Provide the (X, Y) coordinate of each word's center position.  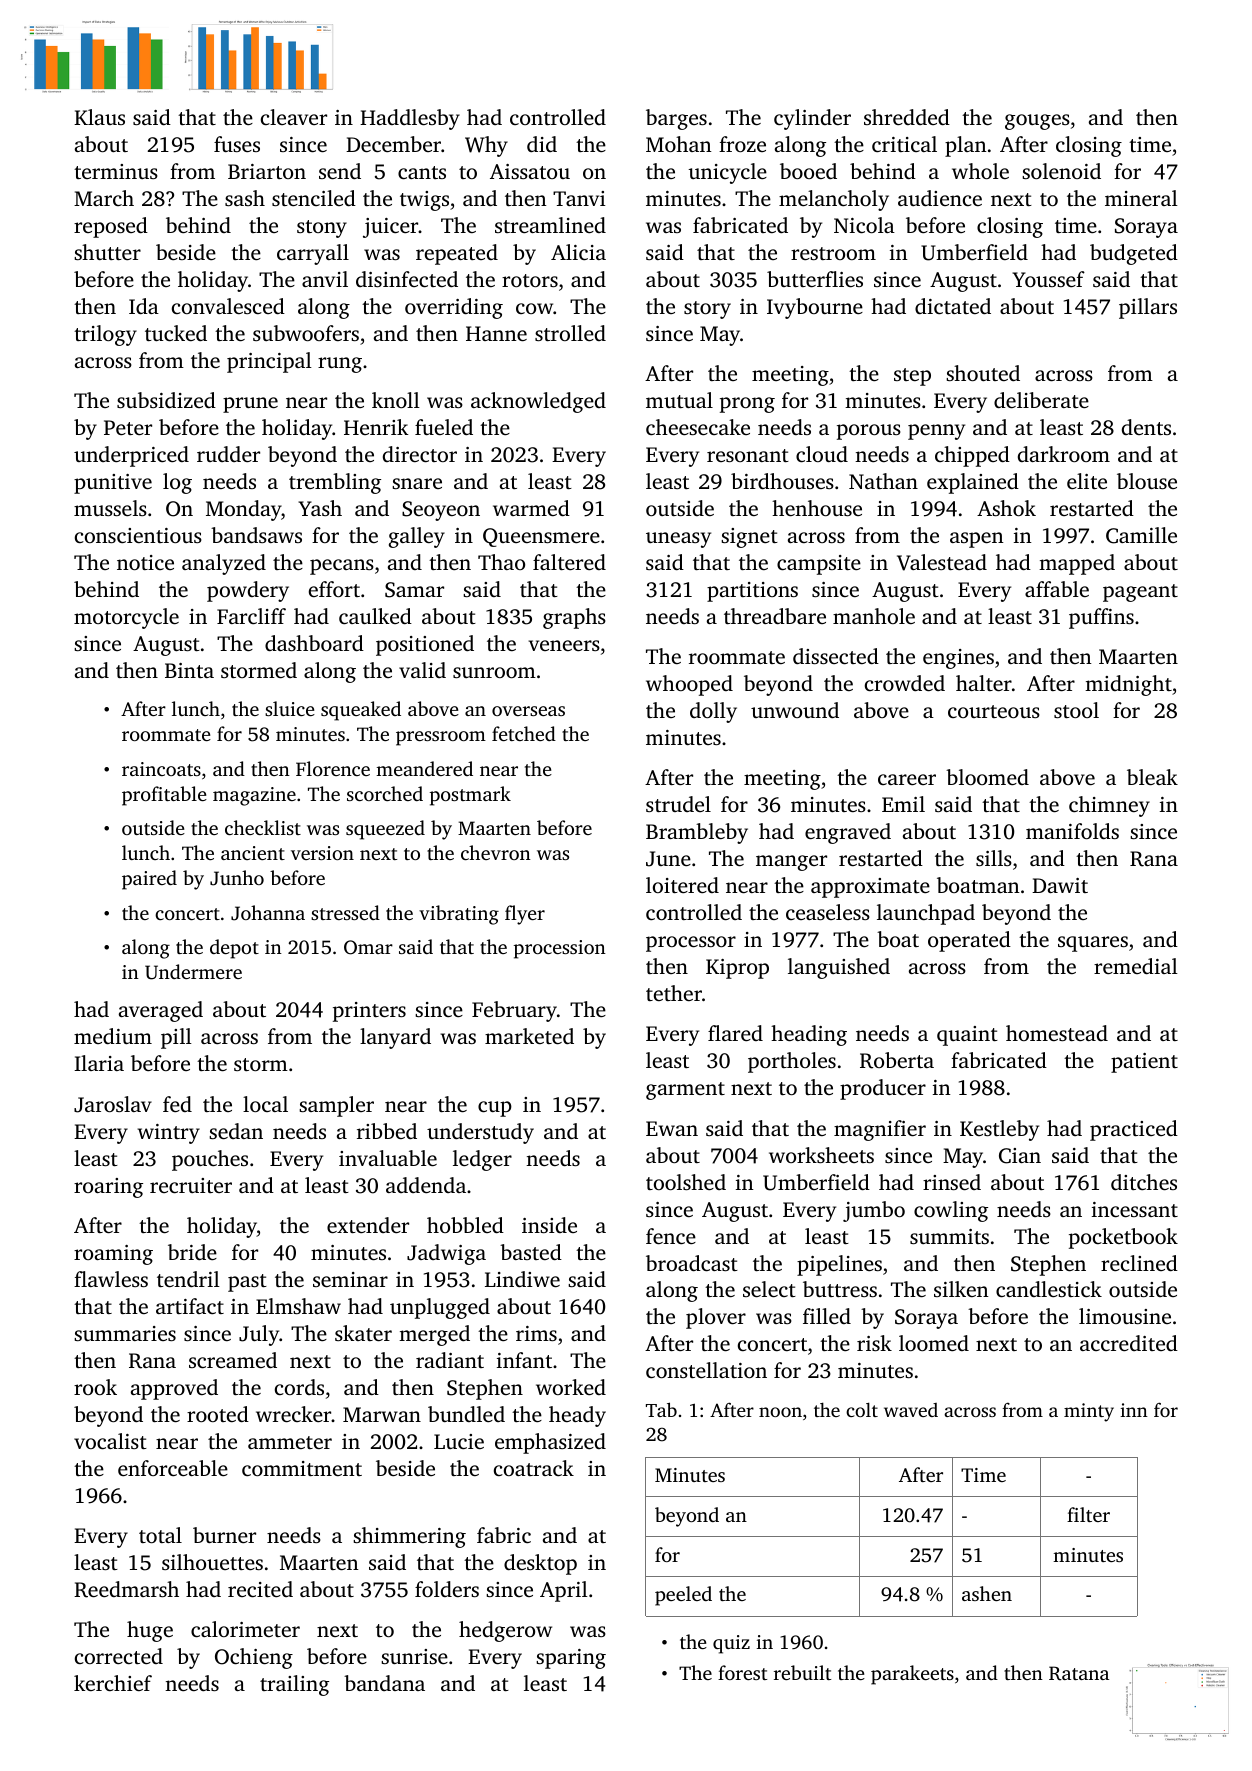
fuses (237, 144)
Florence (333, 768)
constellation (706, 1370)
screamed (233, 1360)
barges (676, 119)
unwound (795, 710)
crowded (905, 683)
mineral (1141, 198)
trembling (335, 483)
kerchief (113, 1683)
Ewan (672, 1128)
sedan (236, 1131)
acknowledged (538, 402)
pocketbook (1123, 1238)
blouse (1147, 481)
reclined (1139, 1263)
